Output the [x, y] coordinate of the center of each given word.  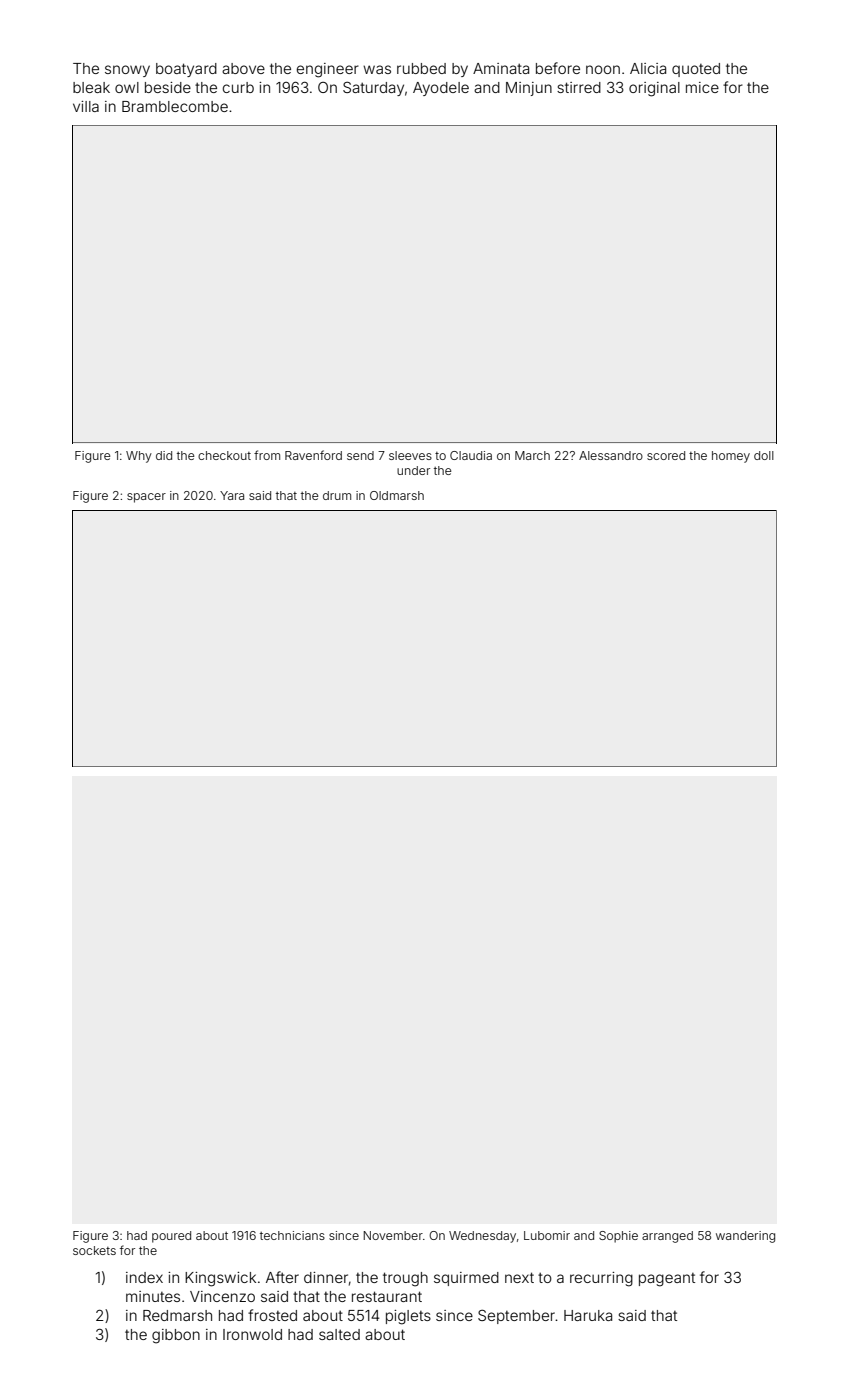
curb [238, 87]
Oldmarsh [397, 495]
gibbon [176, 1336]
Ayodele [441, 89]
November [393, 1235]
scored [666, 455]
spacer [146, 498]
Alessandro [611, 455]
